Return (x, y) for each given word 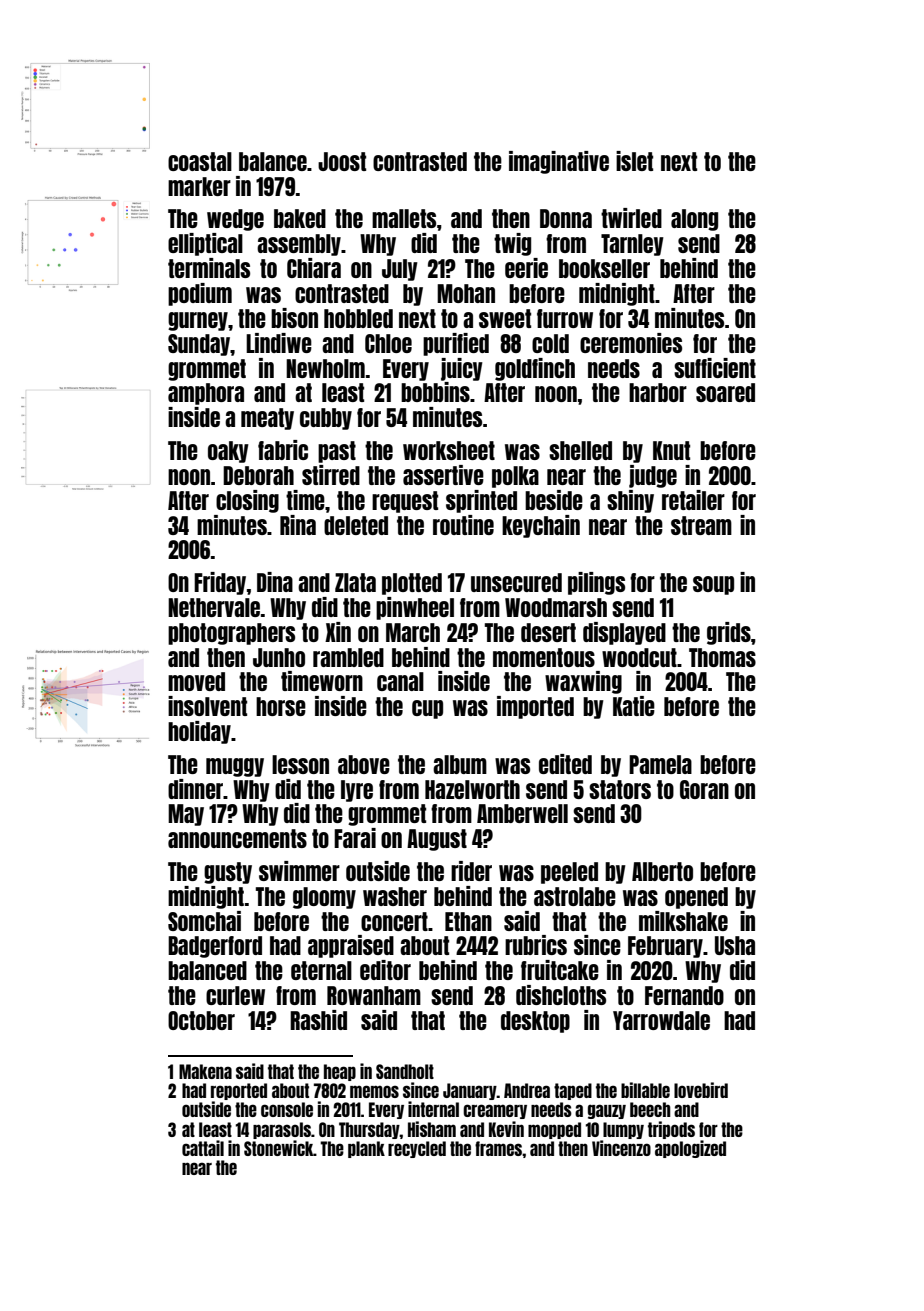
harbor (658, 392)
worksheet (449, 450)
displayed (624, 633)
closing (247, 501)
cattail (203, 1148)
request (405, 502)
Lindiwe (279, 343)
